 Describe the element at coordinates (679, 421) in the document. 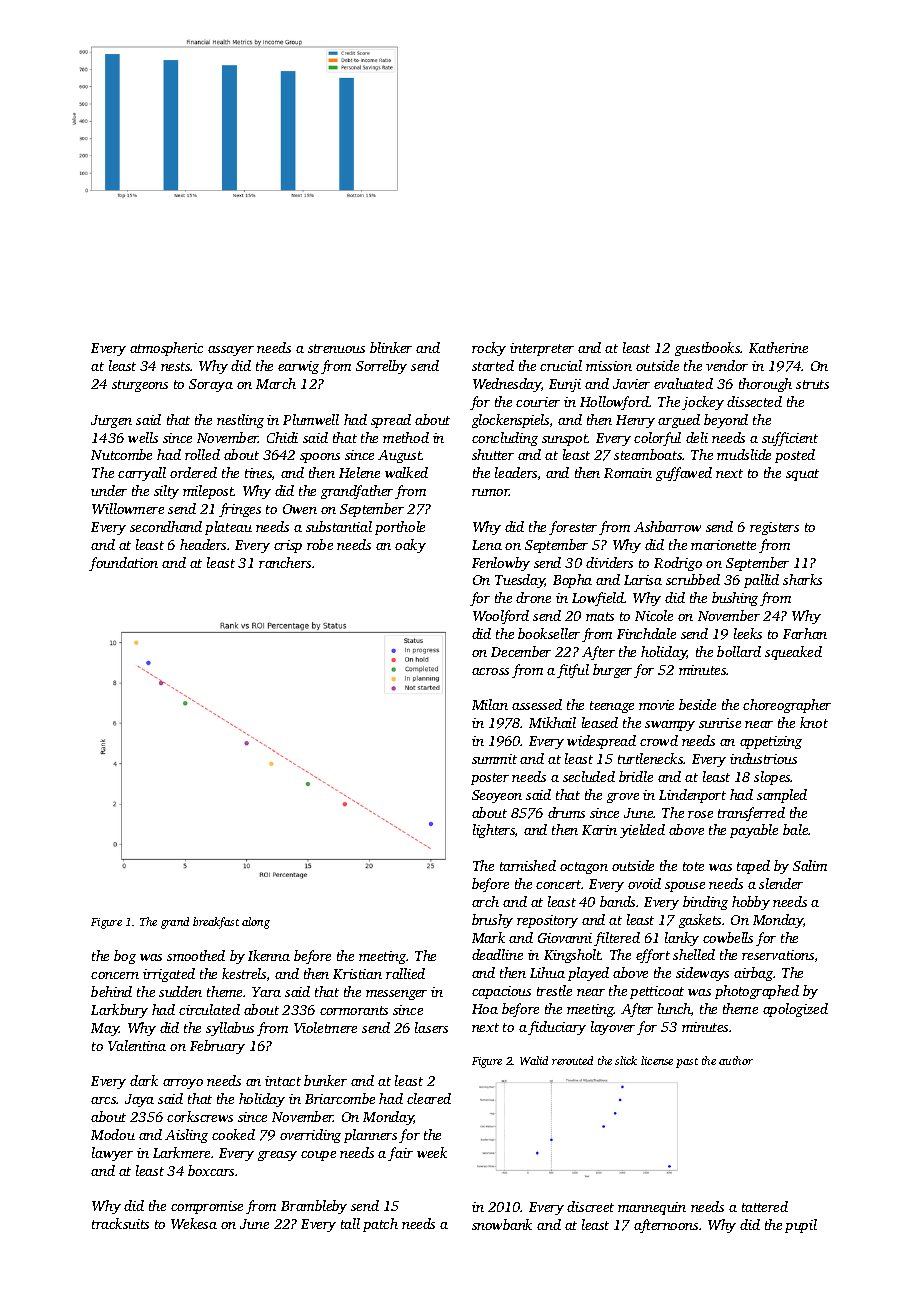

I see `argued` at that location.
